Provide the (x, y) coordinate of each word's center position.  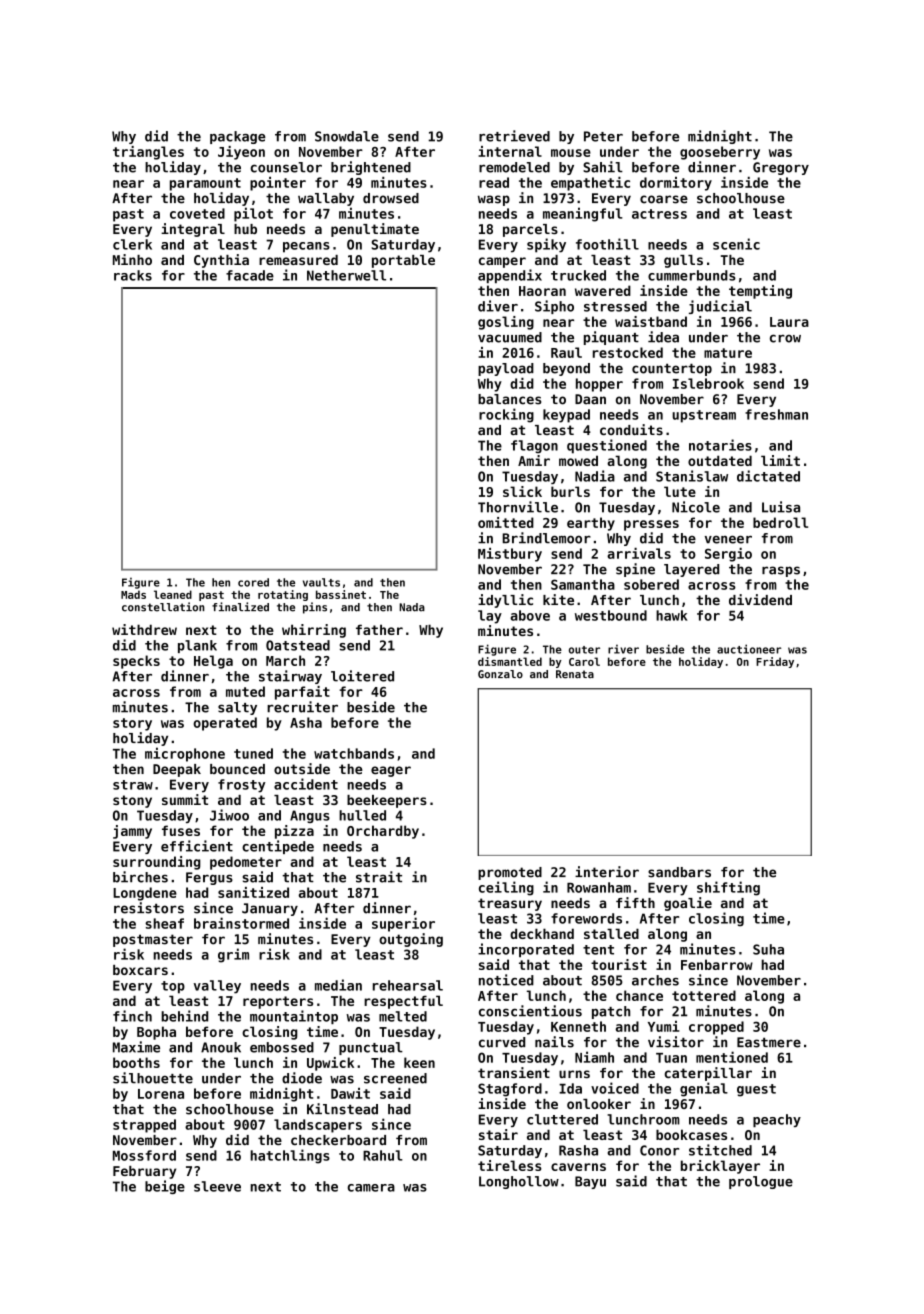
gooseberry (720, 153)
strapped (144, 1126)
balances (509, 399)
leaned (173, 594)
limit (780, 460)
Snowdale (347, 136)
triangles (148, 153)
